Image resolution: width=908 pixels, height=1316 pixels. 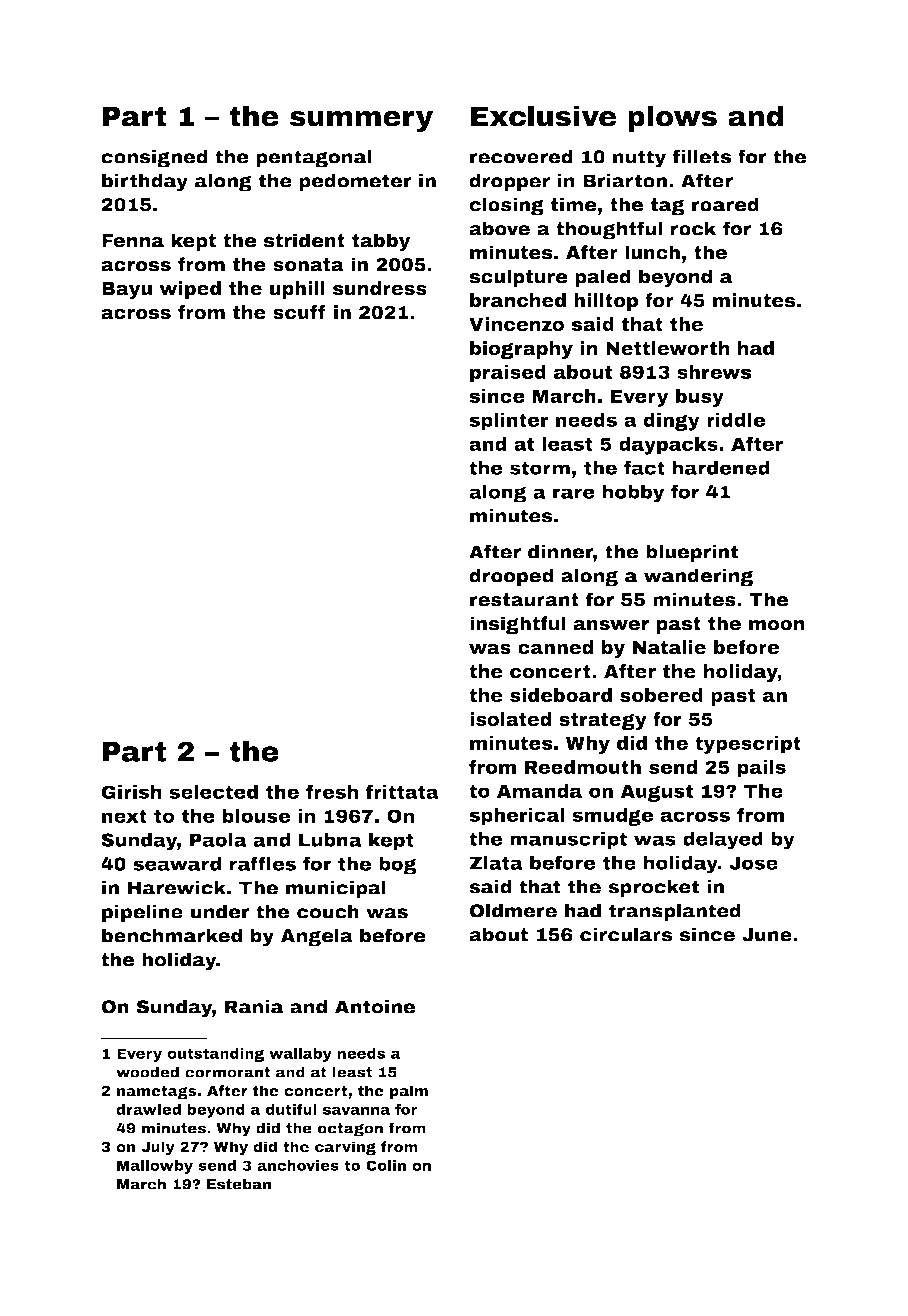 What do you see at coordinates (190, 290) in the image?
I see `wiped` at bounding box center [190, 290].
